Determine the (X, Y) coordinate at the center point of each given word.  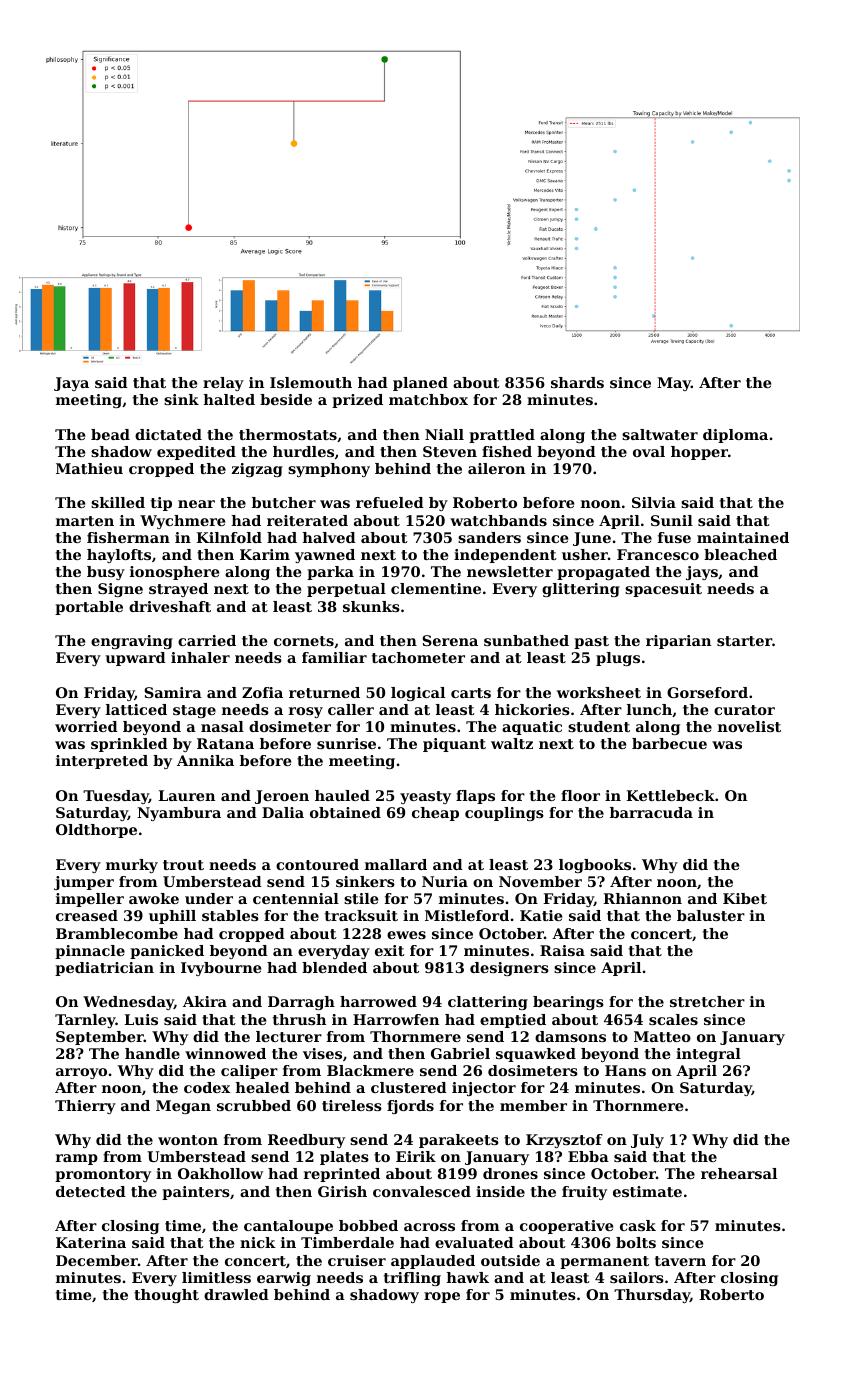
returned (324, 692)
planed (420, 384)
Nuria (445, 881)
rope (442, 1297)
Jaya (71, 384)
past (591, 642)
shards (577, 382)
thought (166, 1296)
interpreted (102, 762)
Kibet (745, 898)
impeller (90, 900)
